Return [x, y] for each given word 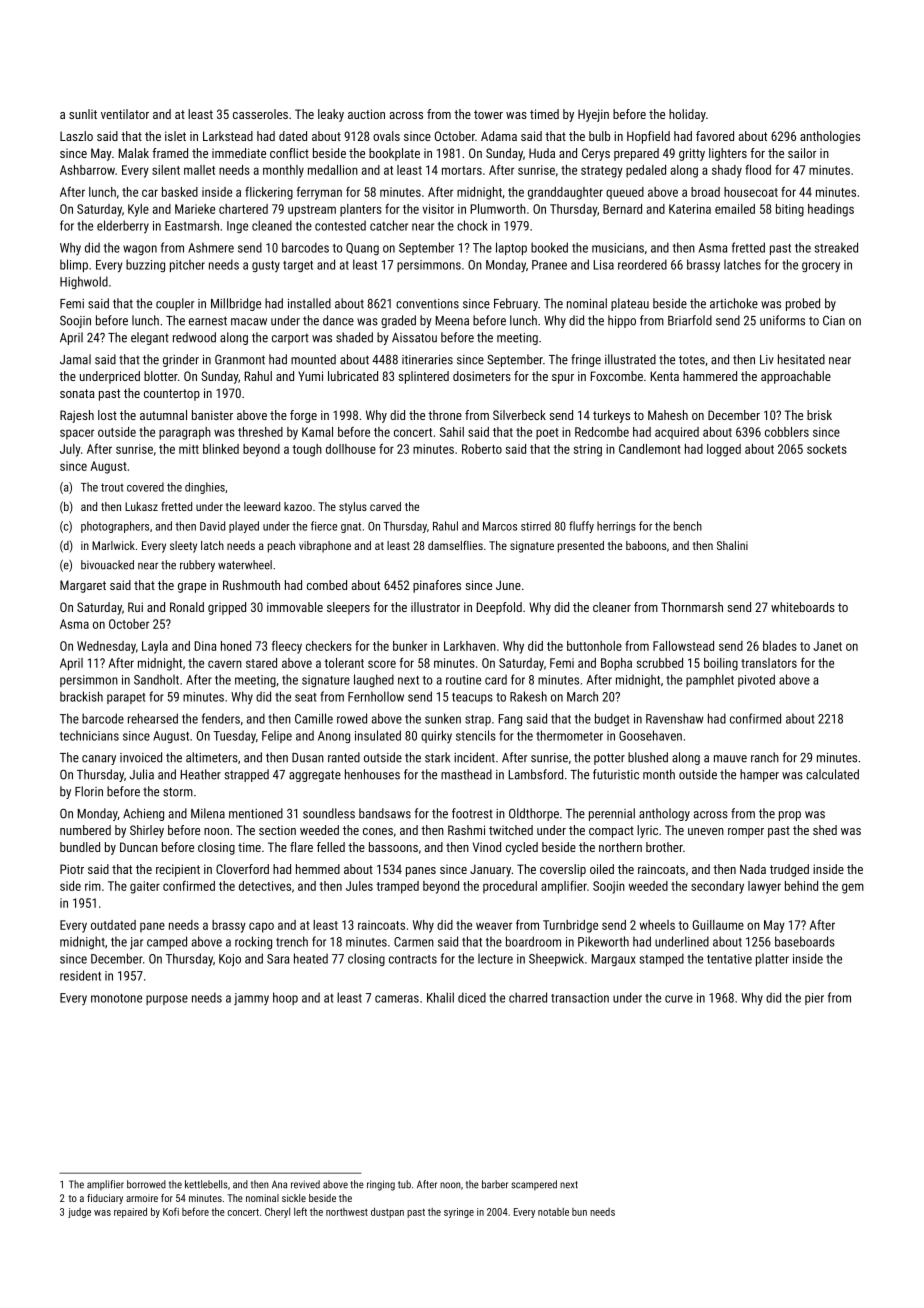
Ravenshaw [674, 718]
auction [366, 114]
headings [831, 210]
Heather [201, 774]
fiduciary [105, 1199]
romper [746, 833]
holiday [687, 115]
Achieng [143, 814]
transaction [580, 998]
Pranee [549, 265]
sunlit [83, 114]
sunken [443, 718]
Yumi [310, 376]
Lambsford [536, 774]
